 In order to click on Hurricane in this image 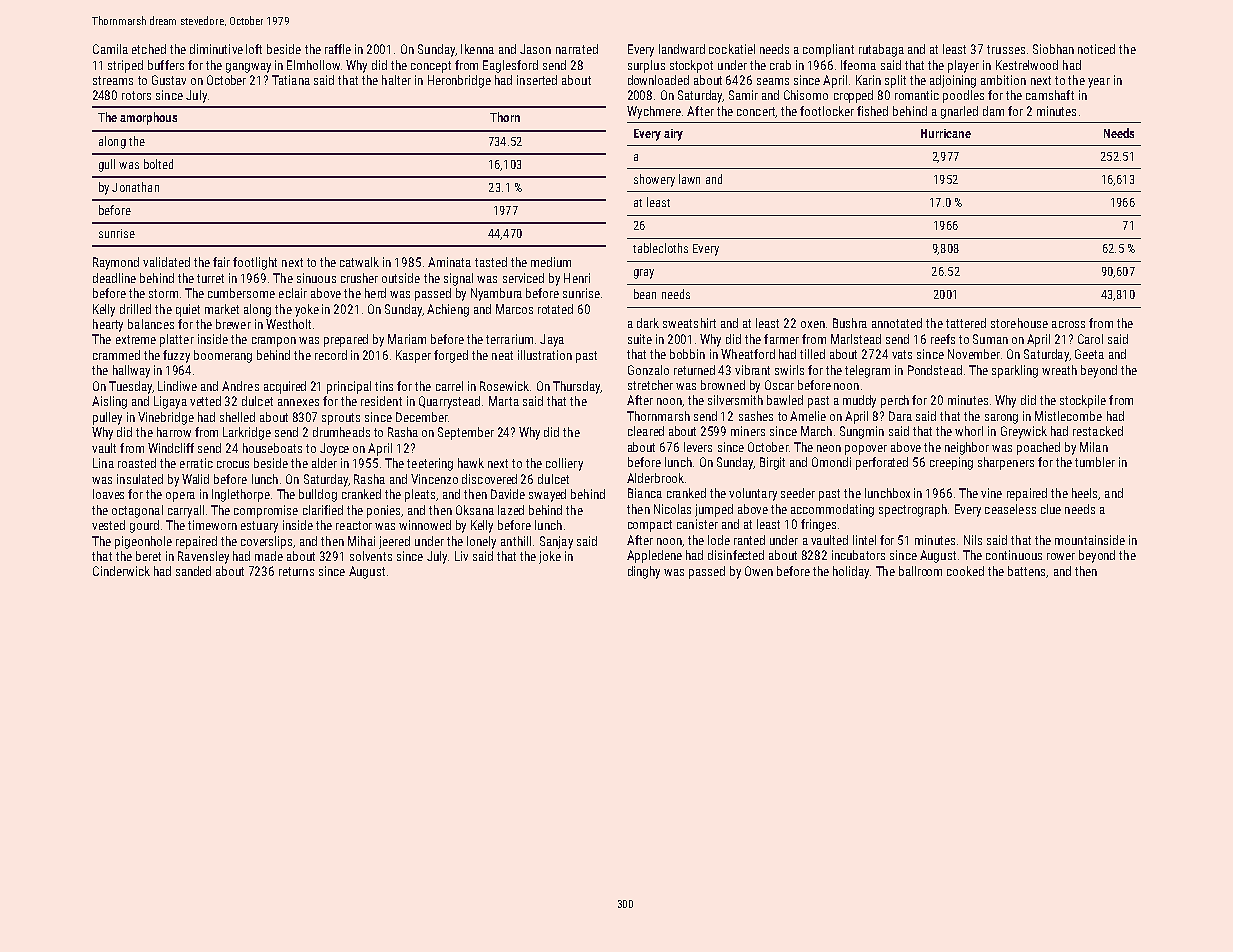, I will do `click(946, 133)`.
